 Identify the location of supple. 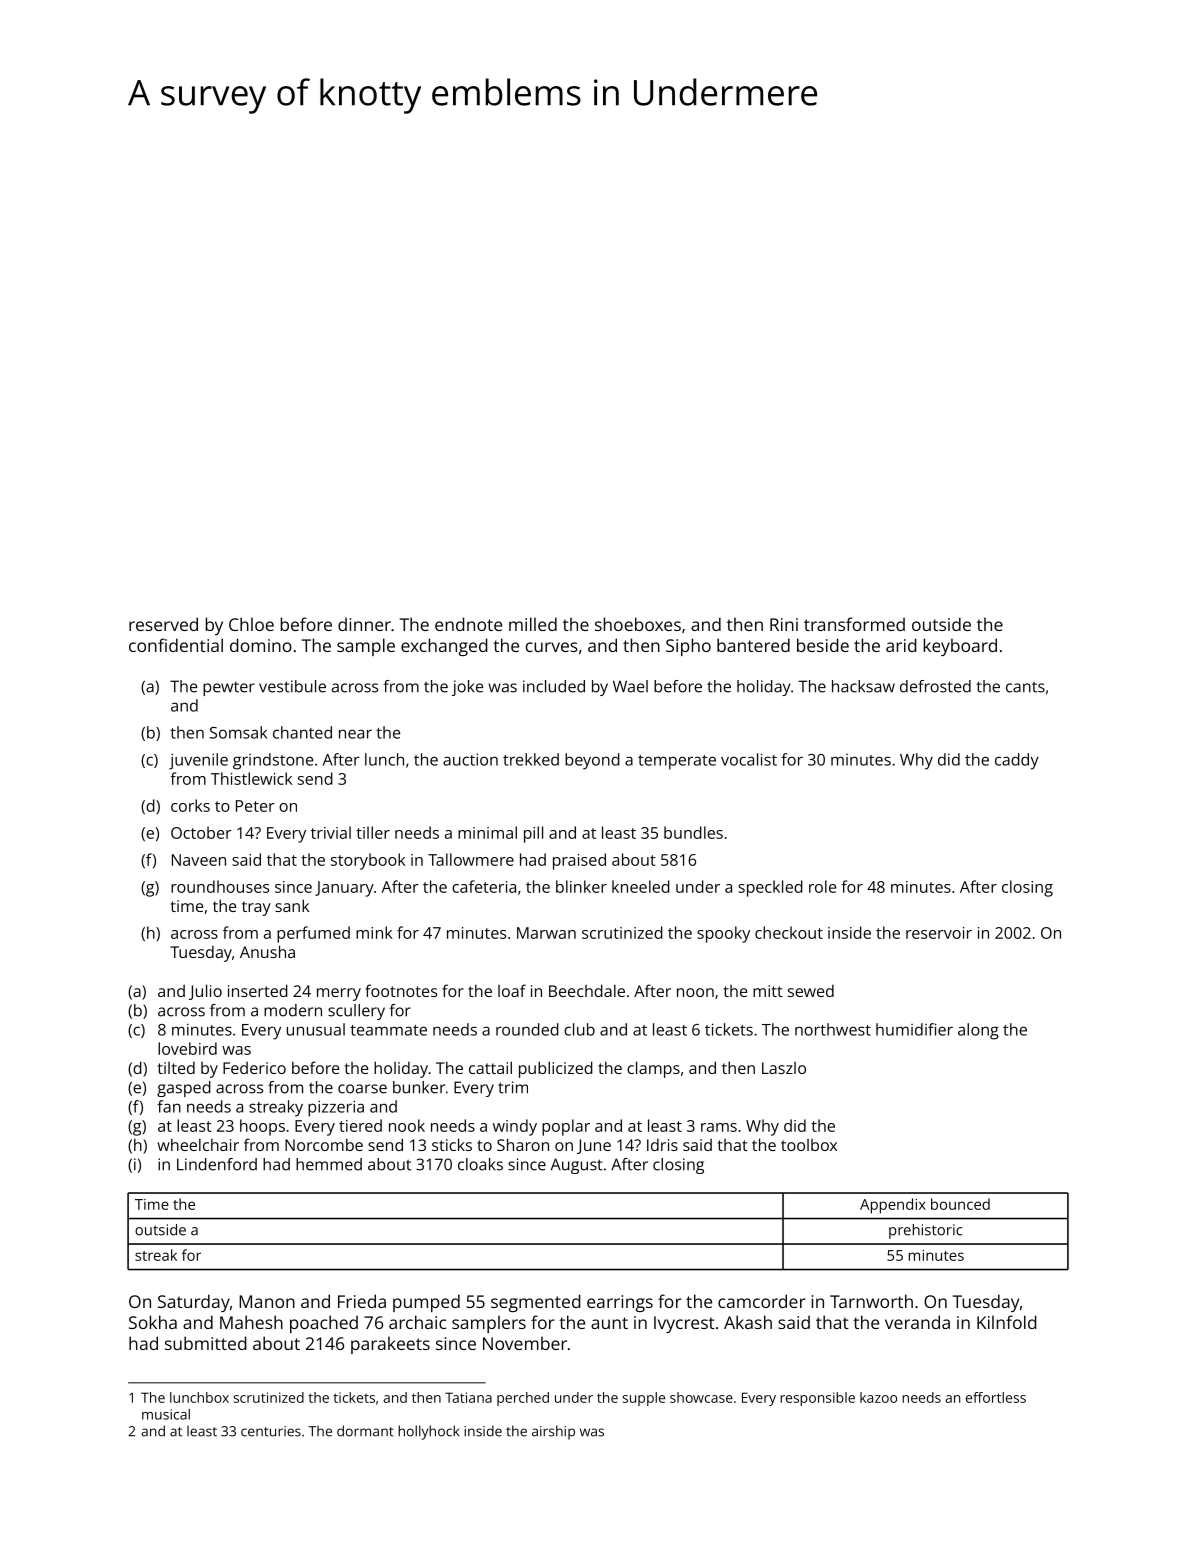
(644, 1399).
